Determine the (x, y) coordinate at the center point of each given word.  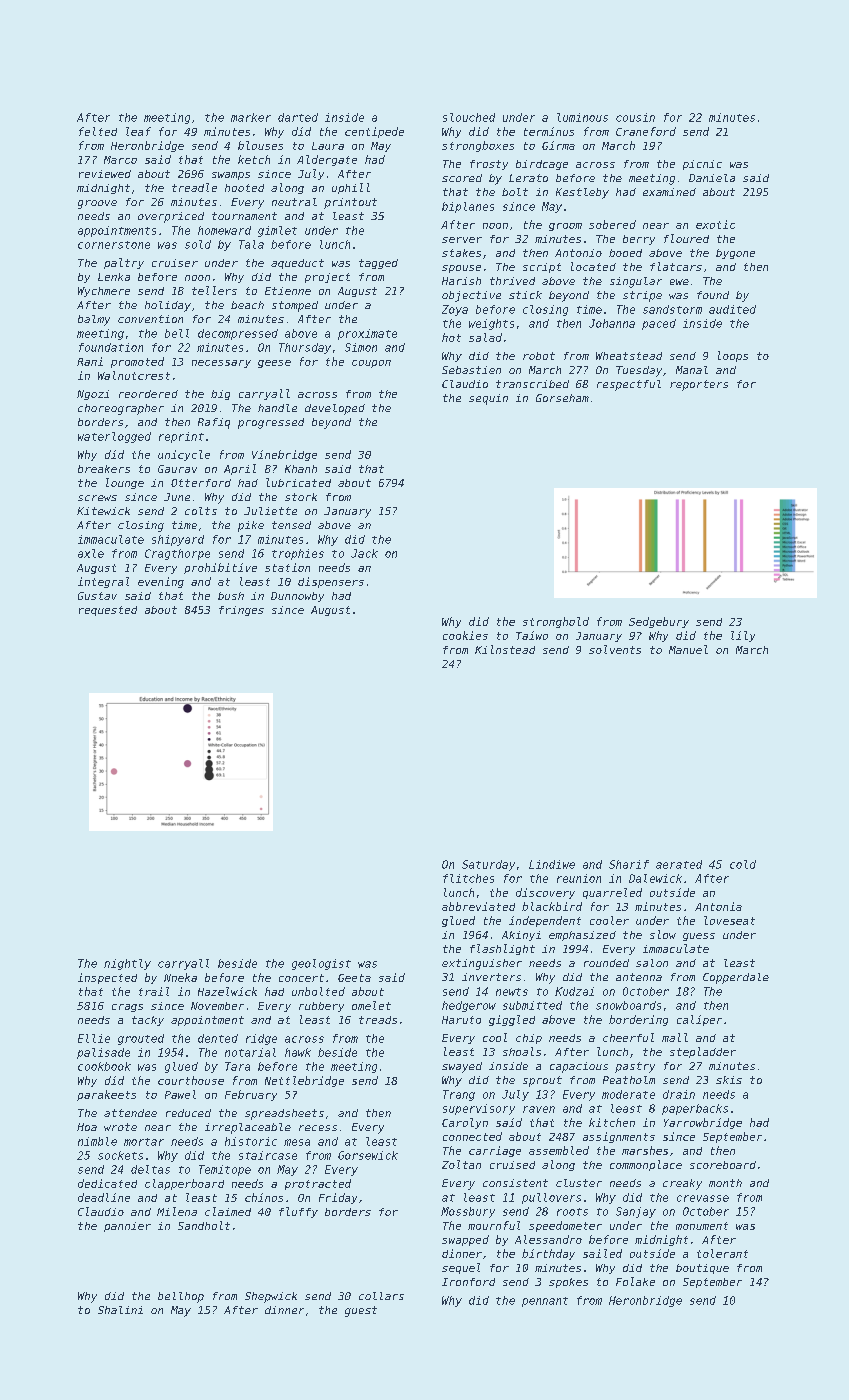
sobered (612, 224)
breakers (104, 469)
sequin (488, 399)
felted (98, 131)
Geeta (354, 978)
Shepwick (271, 1297)
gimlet (277, 231)
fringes (241, 611)
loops (733, 356)
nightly (127, 964)
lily (743, 636)
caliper (699, 1020)
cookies (465, 635)
